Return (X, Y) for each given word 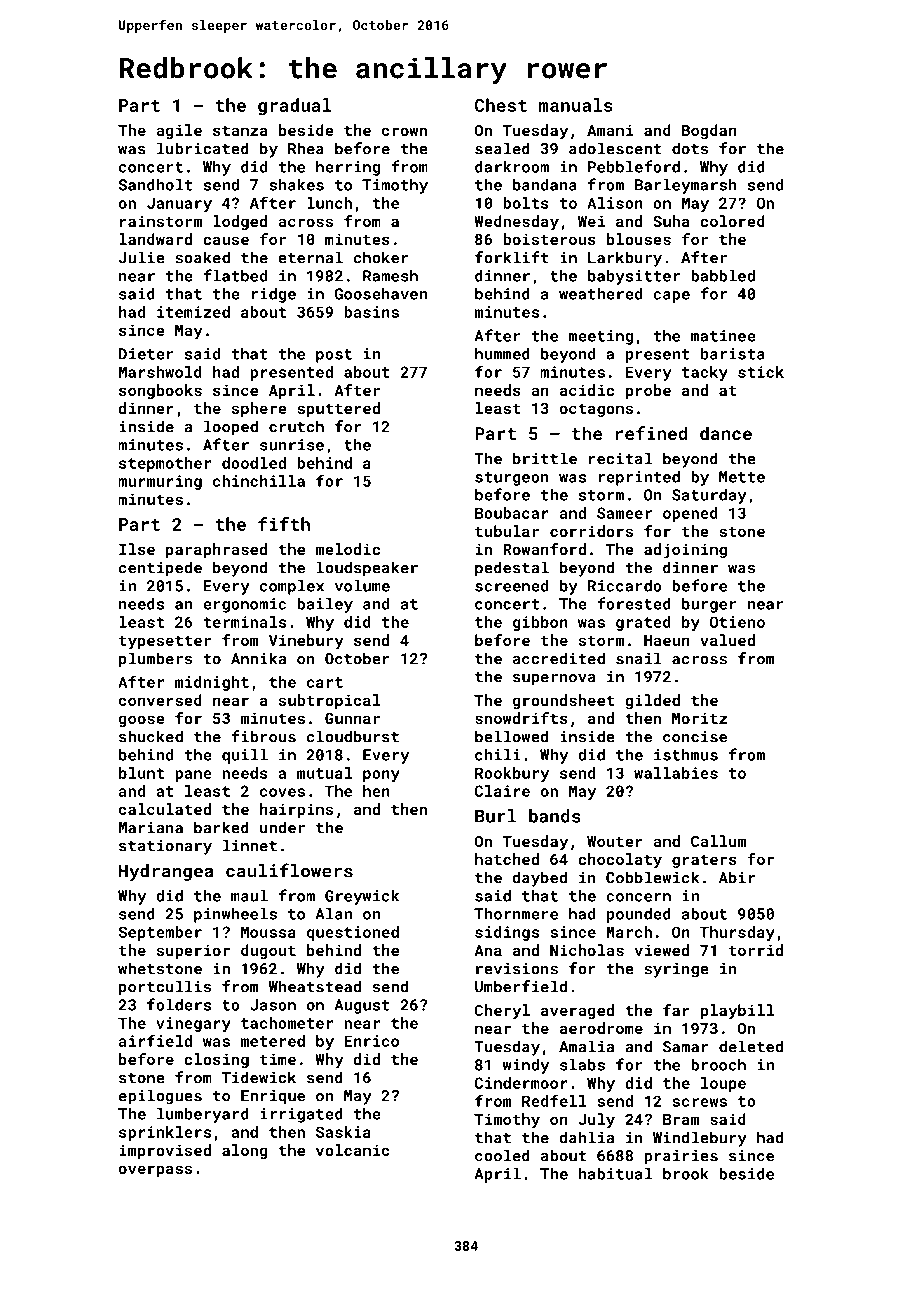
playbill (737, 1012)
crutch (296, 426)
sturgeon (512, 479)
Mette (742, 477)
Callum (718, 841)
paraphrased (216, 550)
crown (404, 131)
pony (381, 776)
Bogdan (709, 131)
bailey (325, 605)
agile (179, 131)
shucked (151, 736)
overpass (155, 1171)
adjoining (685, 551)
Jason (273, 1005)
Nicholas (587, 950)
